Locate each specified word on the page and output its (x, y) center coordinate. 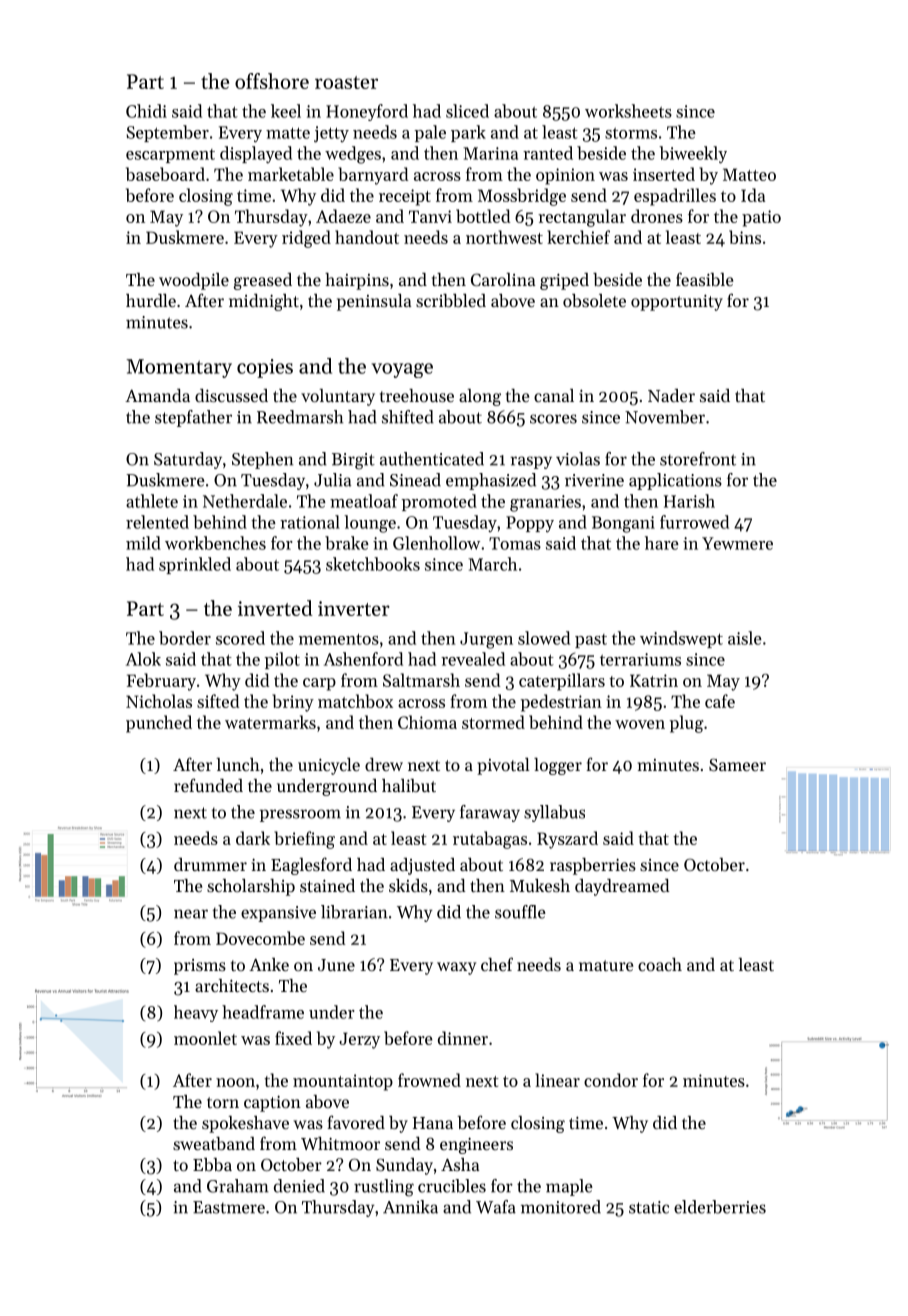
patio (761, 218)
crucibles (452, 1186)
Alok (143, 659)
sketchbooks (373, 564)
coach (660, 964)
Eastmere (229, 1207)
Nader (671, 395)
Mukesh (540, 885)
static (649, 1207)
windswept (681, 639)
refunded (208, 785)
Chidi (146, 111)
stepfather (193, 418)
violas (578, 459)
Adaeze (343, 216)
